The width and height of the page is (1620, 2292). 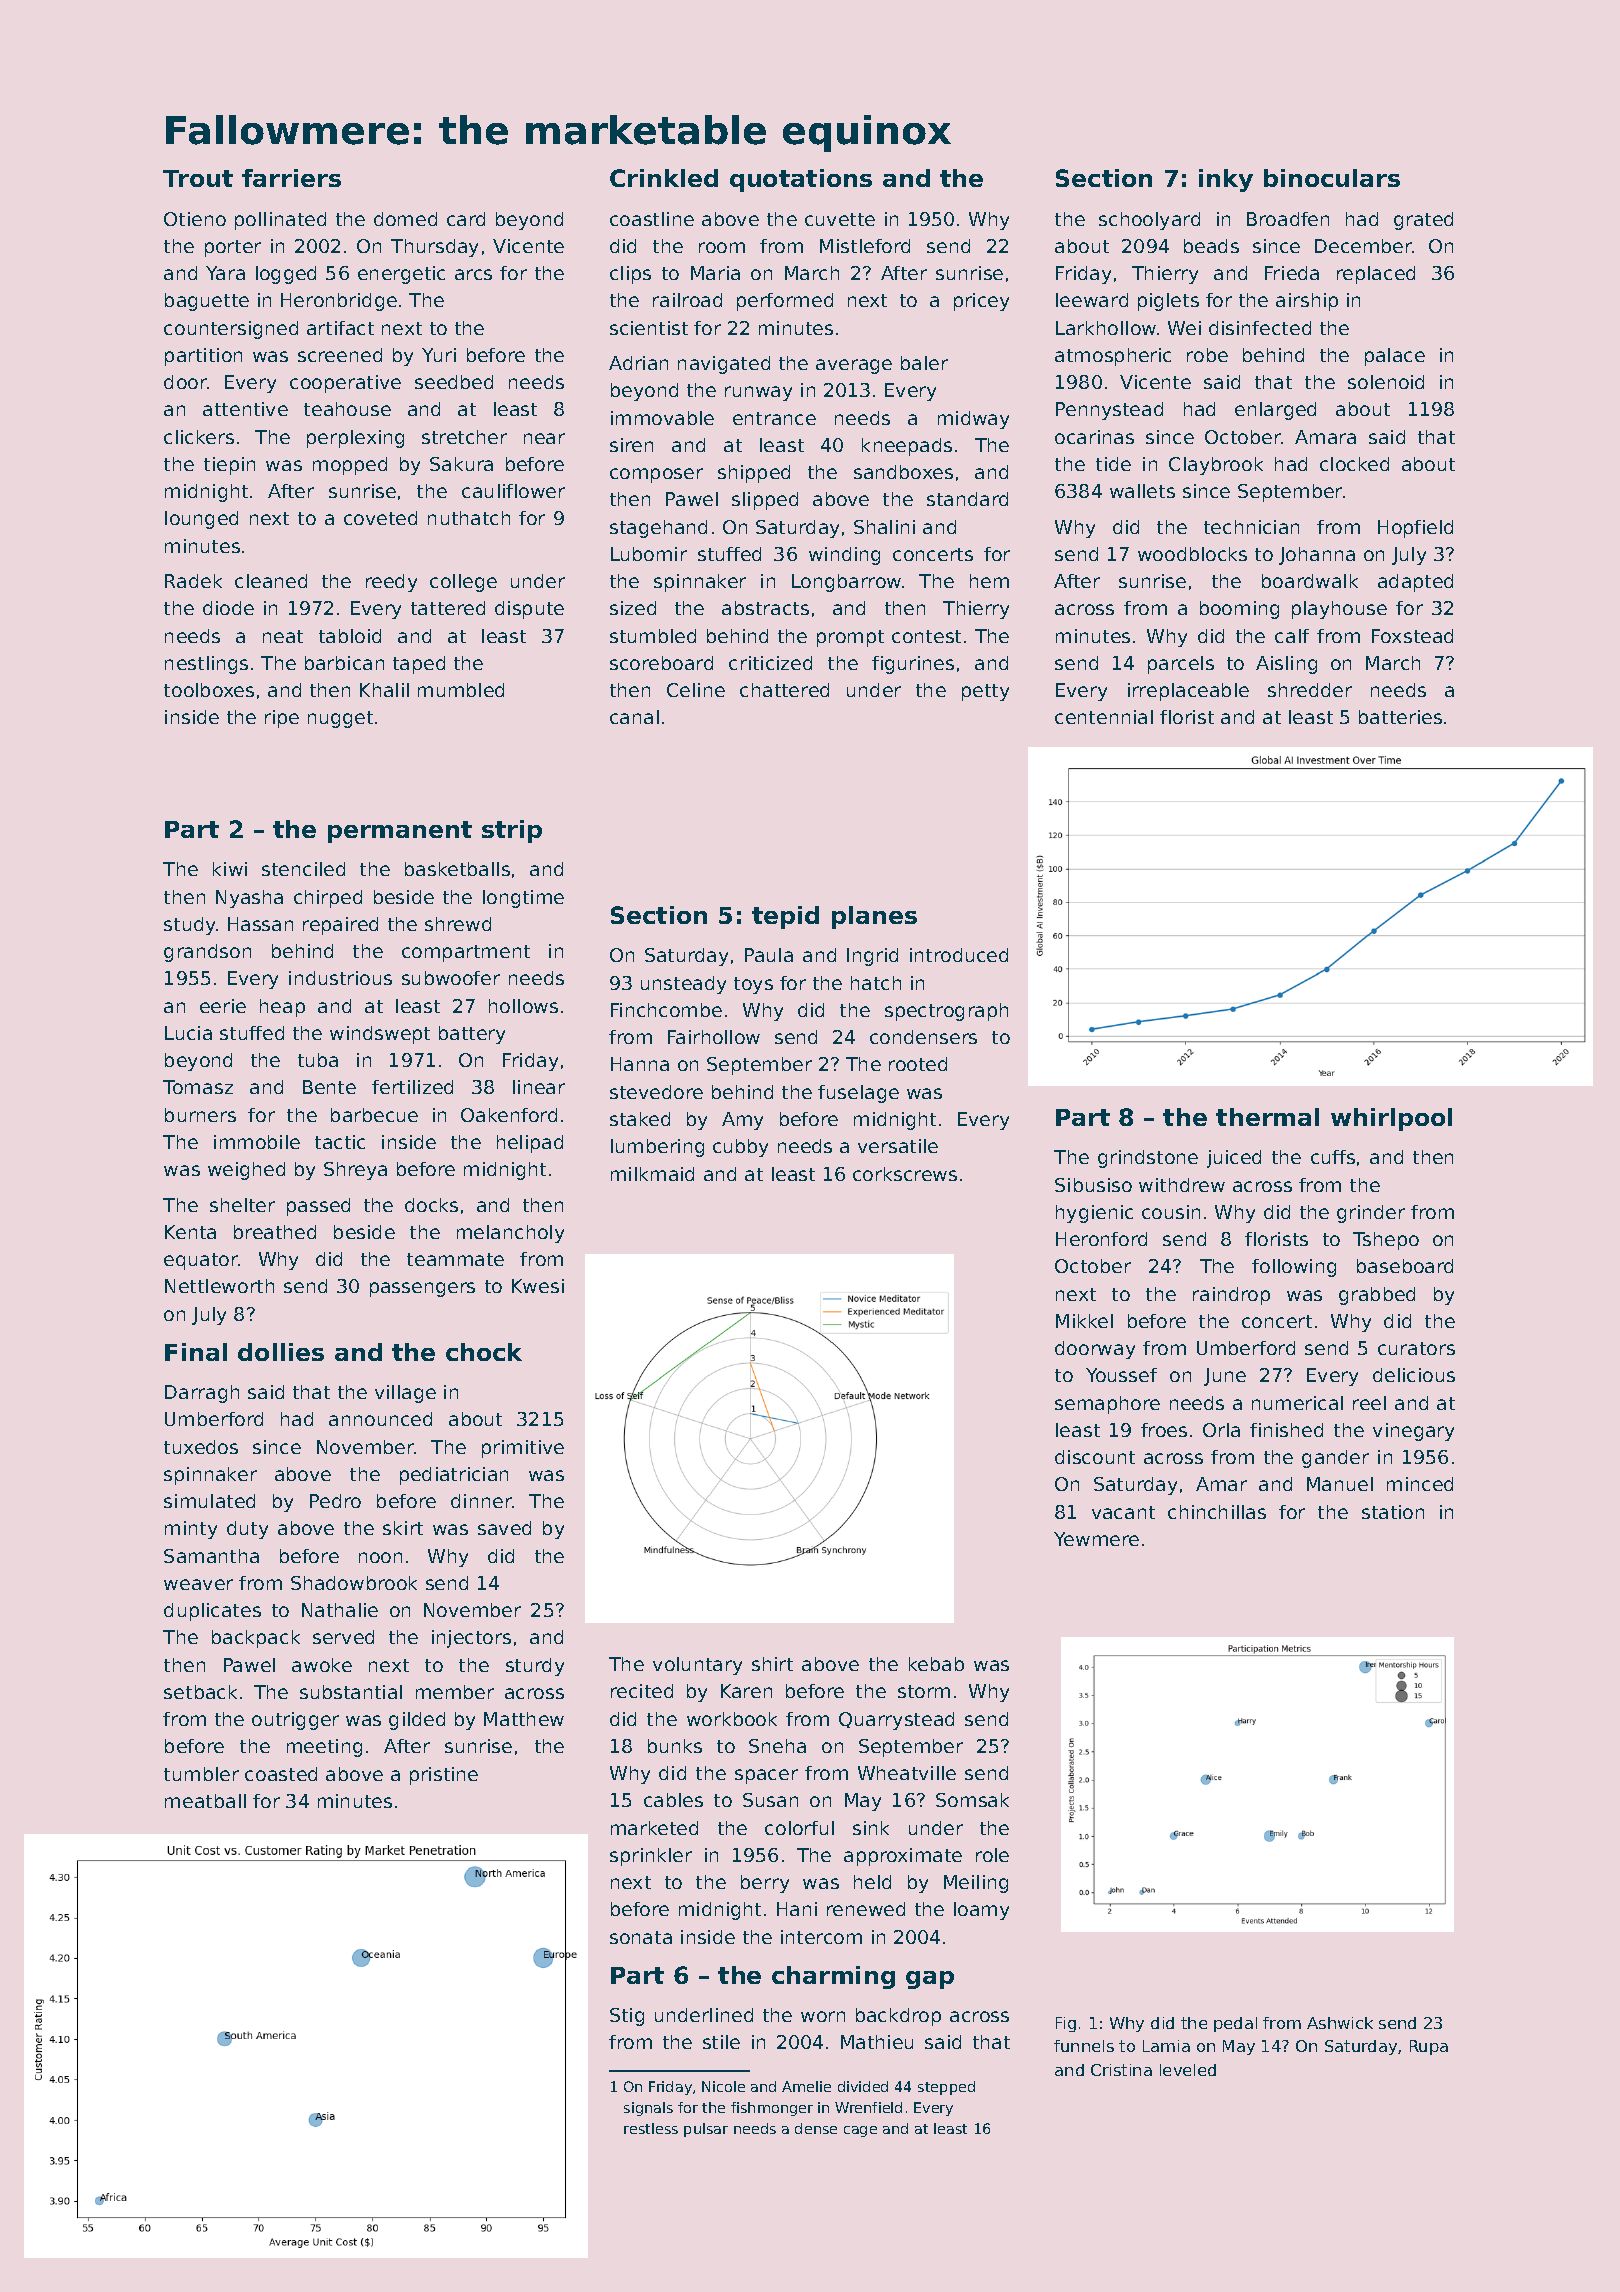 What do you see at coordinates (328, 899) in the page?
I see `chirped` at bounding box center [328, 899].
